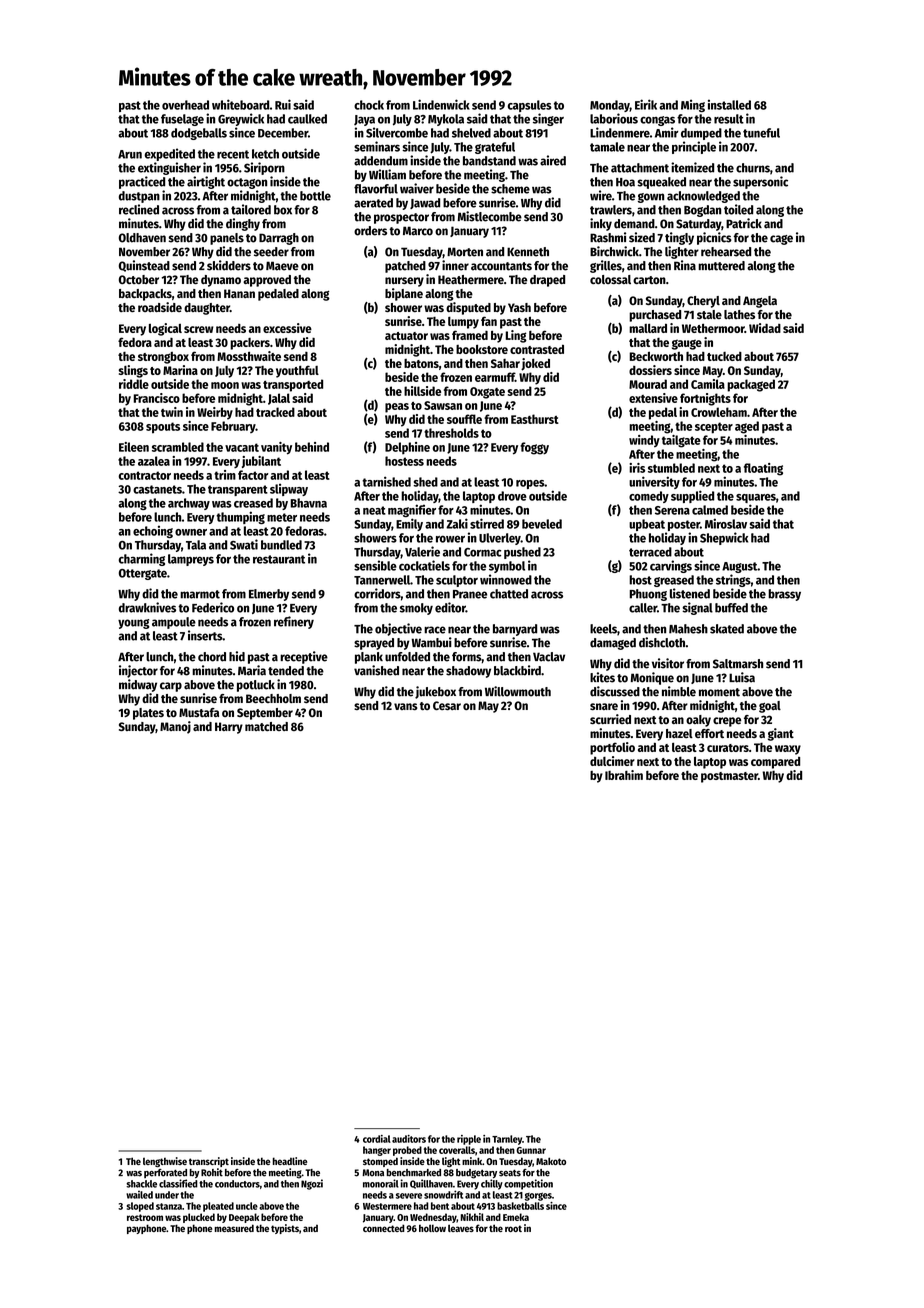 The width and height of the page is (924, 1308). I want to click on Lindenwick, so click(441, 104).
